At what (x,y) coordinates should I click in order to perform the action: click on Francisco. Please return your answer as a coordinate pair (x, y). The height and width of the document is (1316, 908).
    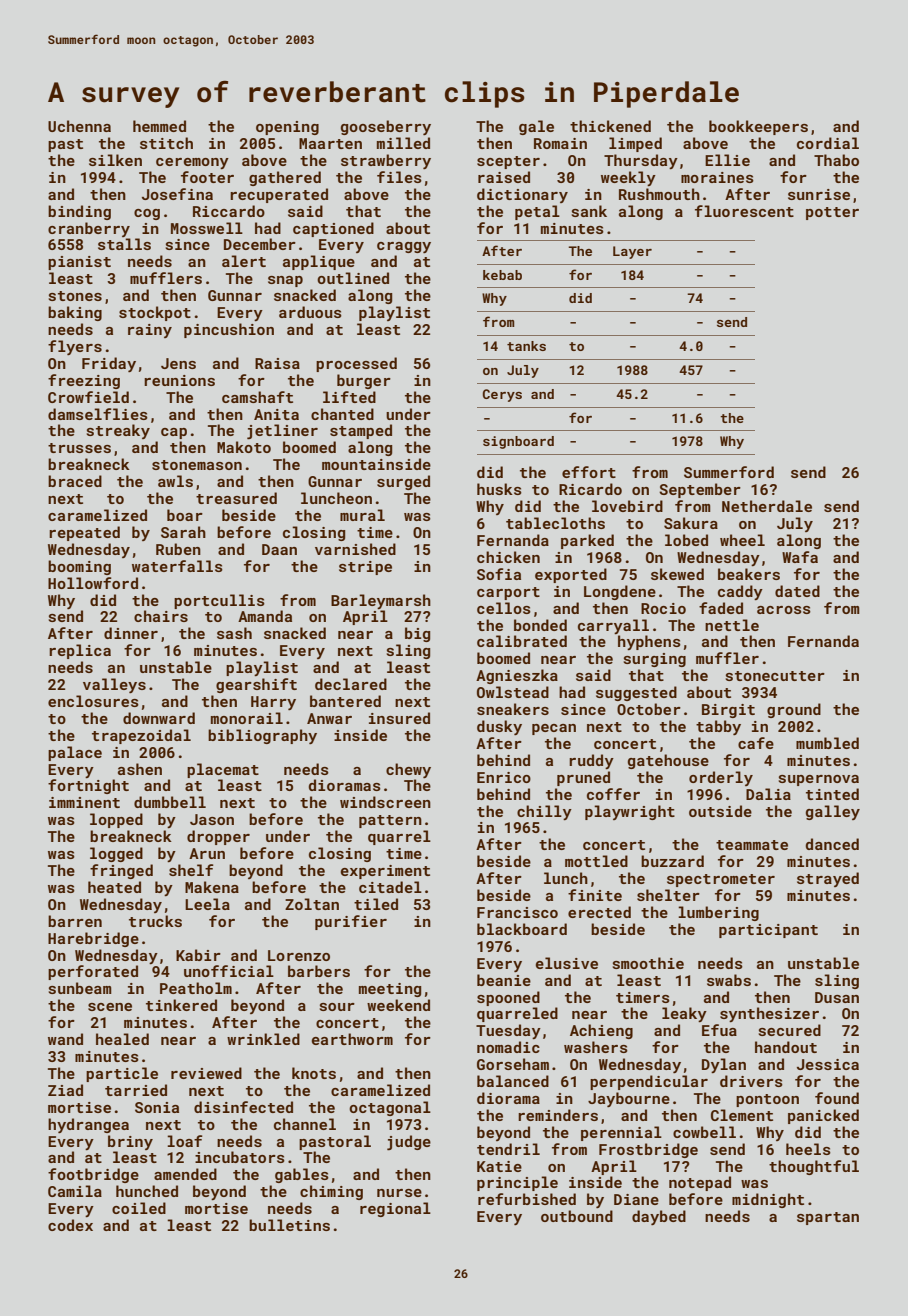
    Looking at the image, I should click on (517, 912).
